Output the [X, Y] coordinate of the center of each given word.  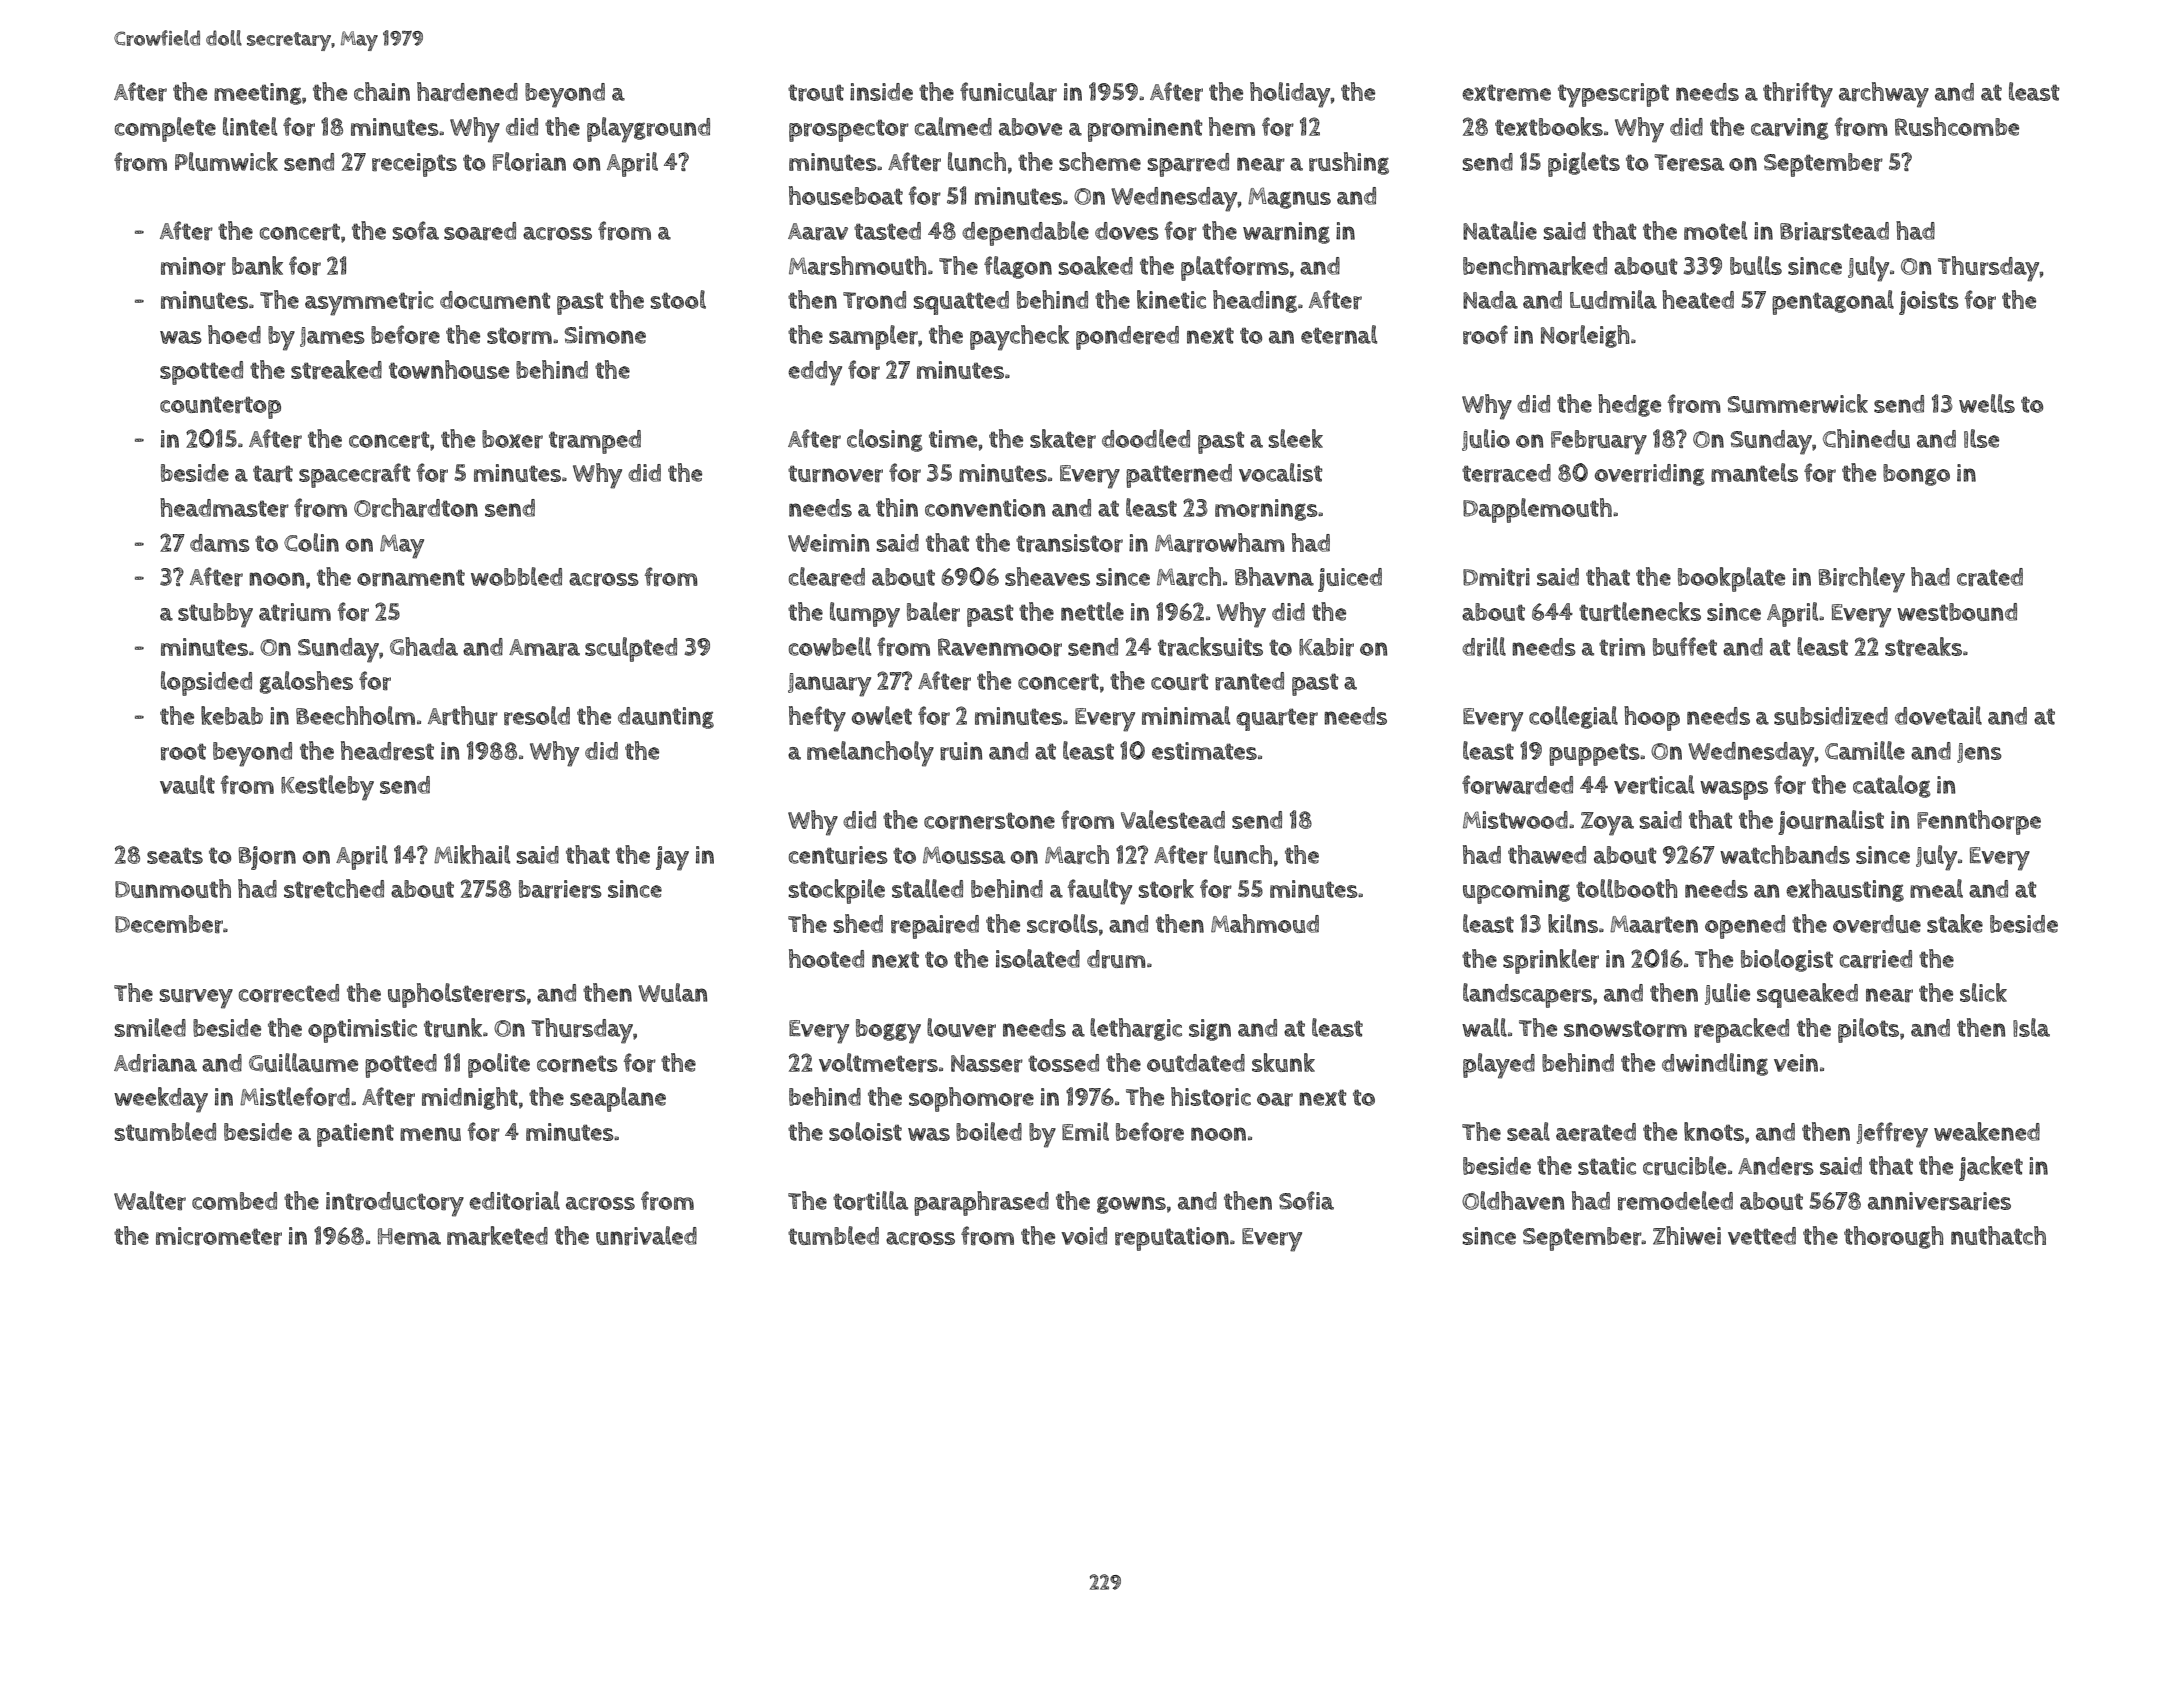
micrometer [219, 1236]
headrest [387, 751]
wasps [1734, 790]
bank [257, 265]
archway [1884, 95]
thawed [1547, 854]
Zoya [1607, 824]
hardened [467, 92]
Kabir [1326, 647]
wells [1987, 403]
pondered [1127, 338]
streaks [1923, 646]
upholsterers [457, 995]
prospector [849, 130]
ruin [961, 751]
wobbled [516, 576]
